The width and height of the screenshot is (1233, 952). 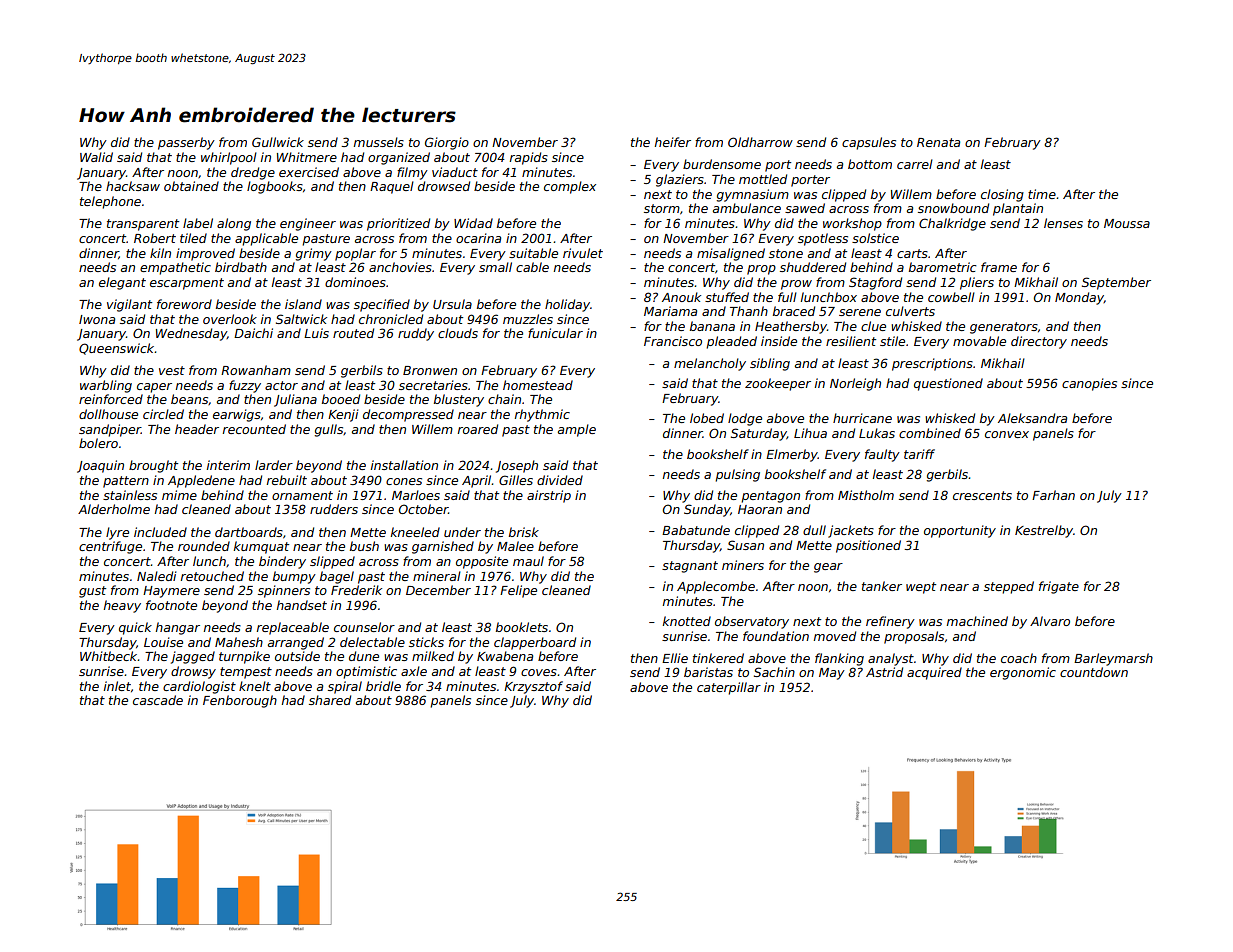 I want to click on Bronwen, so click(x=430, y=370).
